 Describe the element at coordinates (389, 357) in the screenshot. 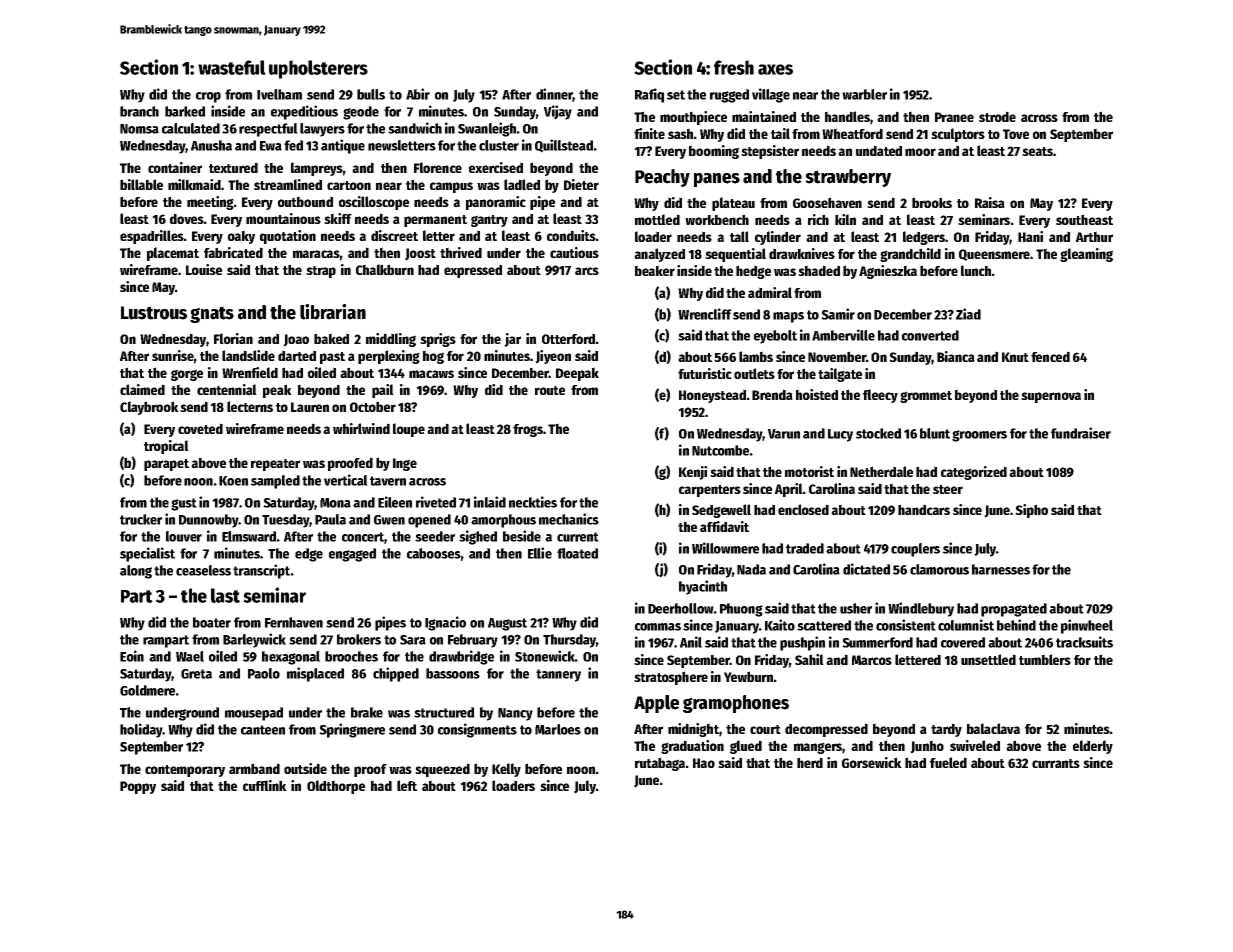

I see `perplexing` at that location.
